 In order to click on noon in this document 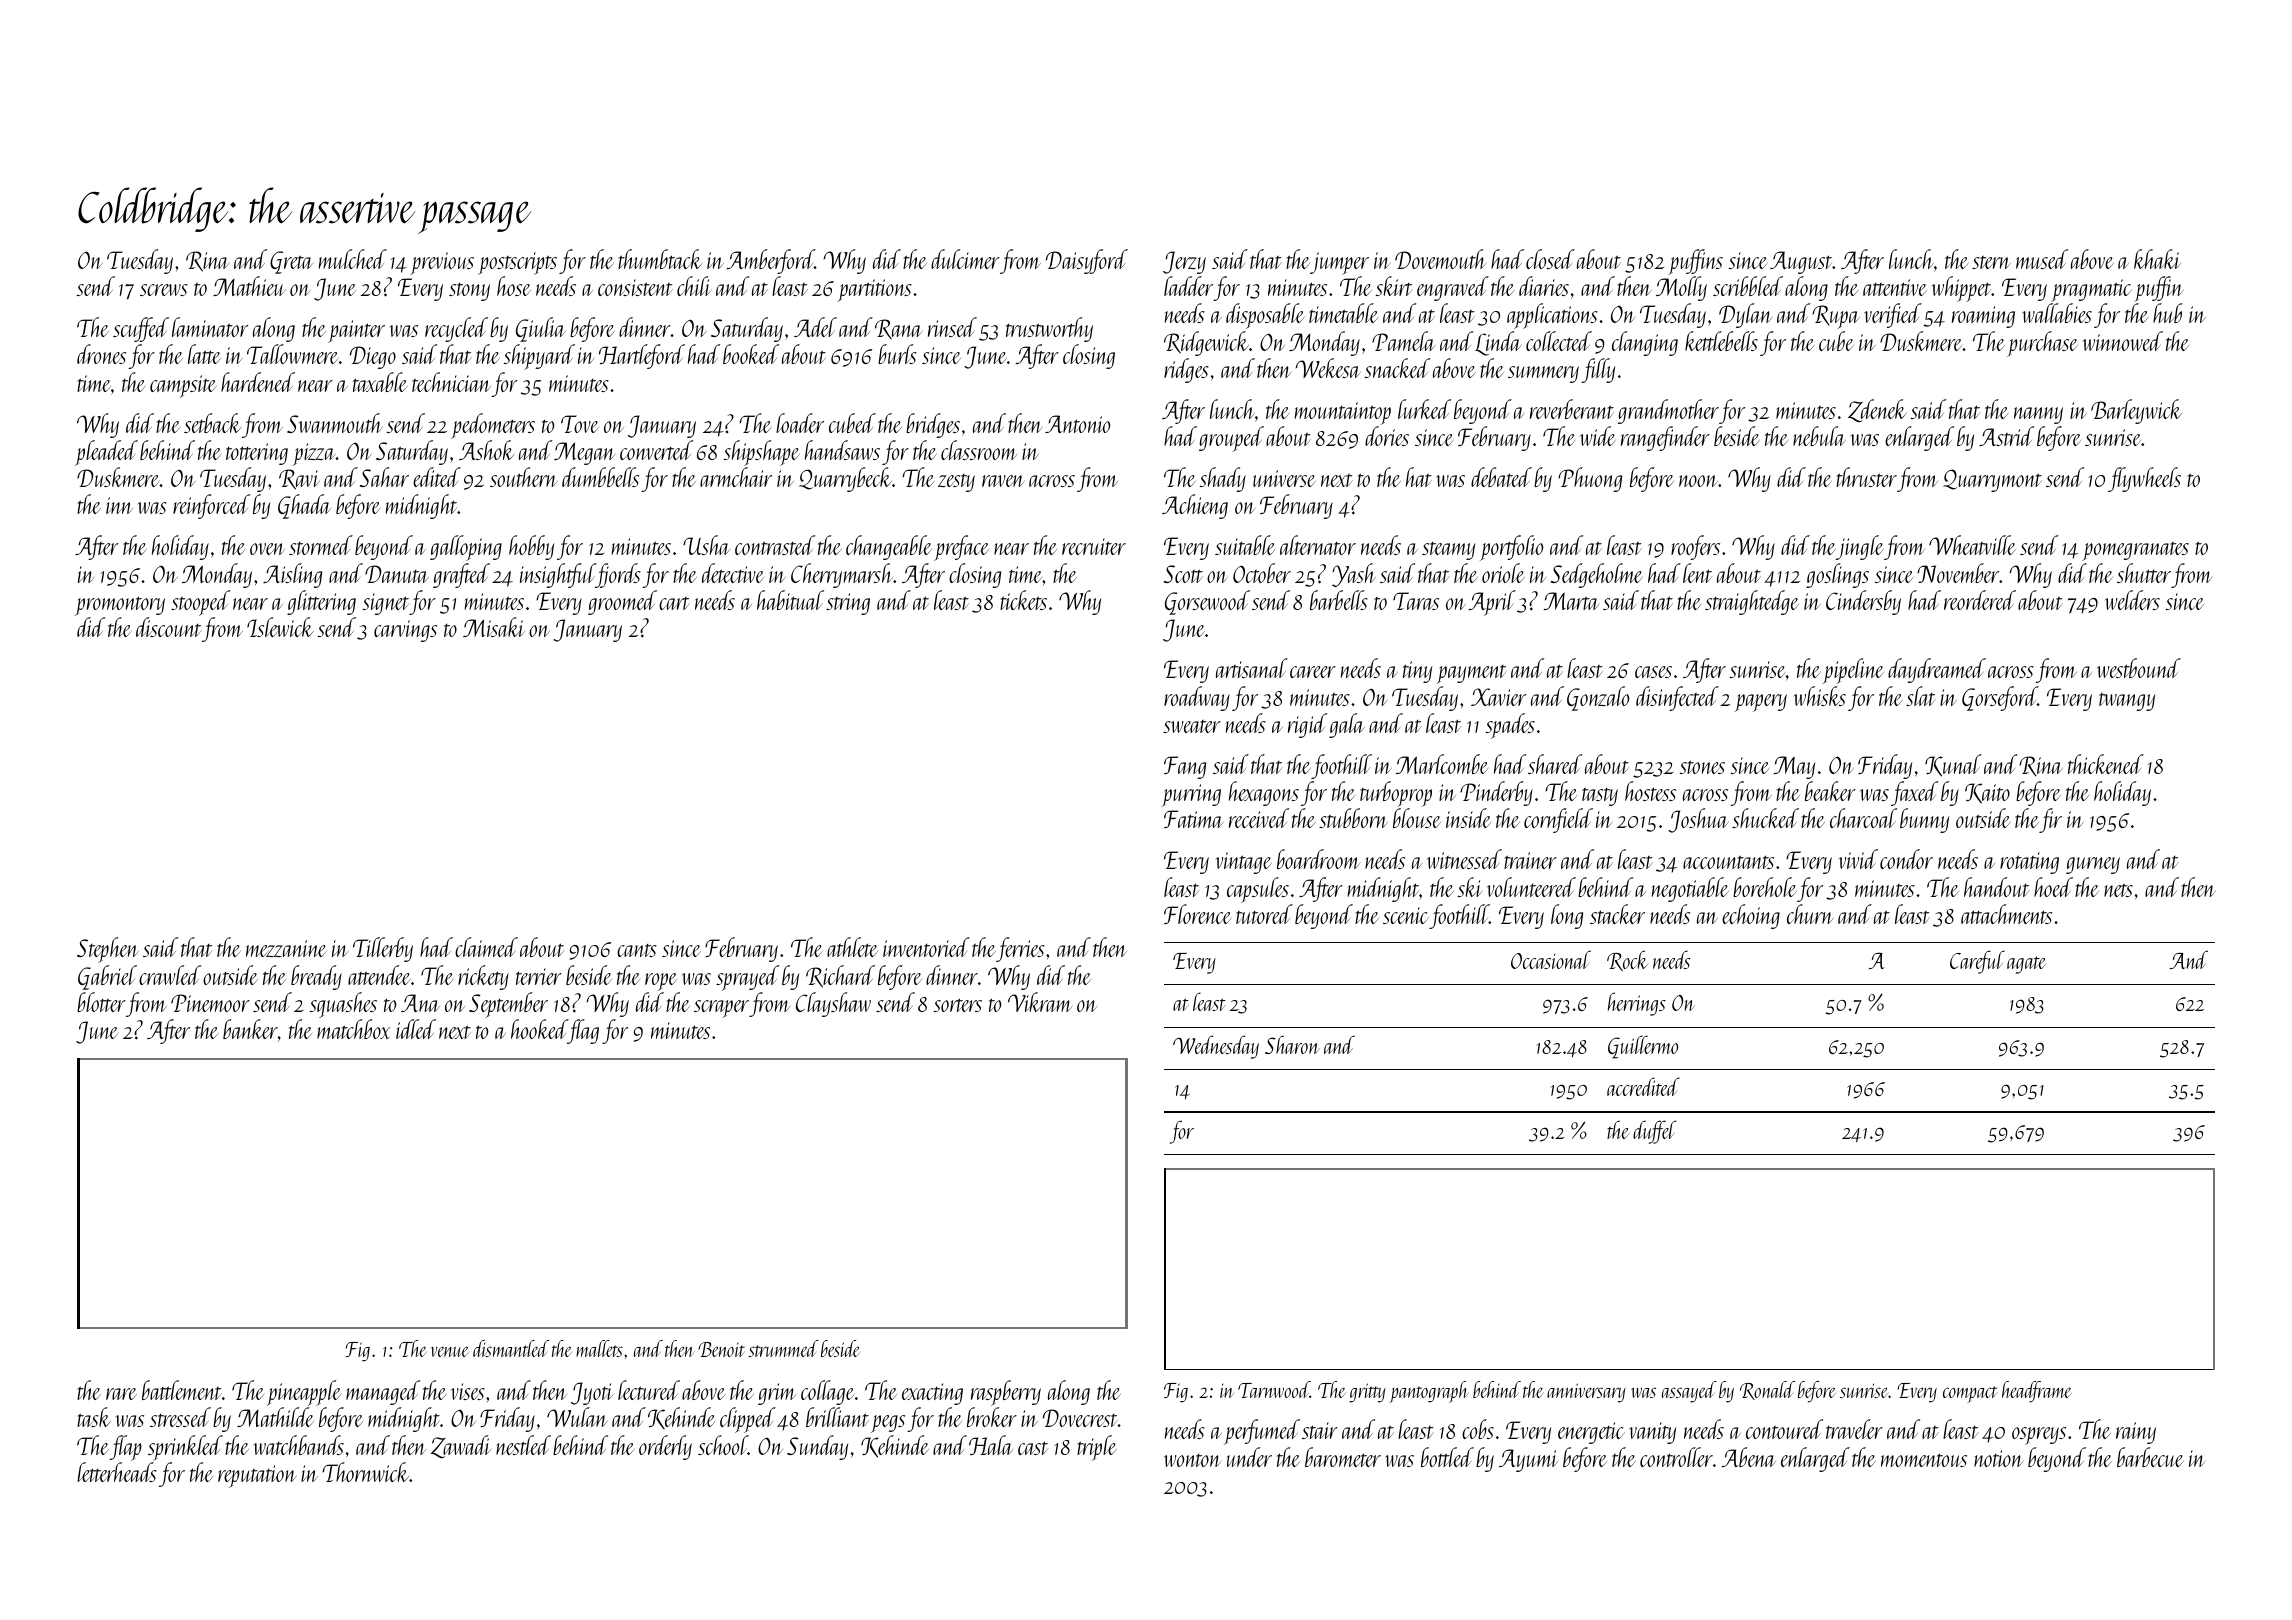, I will do `click(1698, 481)`.
